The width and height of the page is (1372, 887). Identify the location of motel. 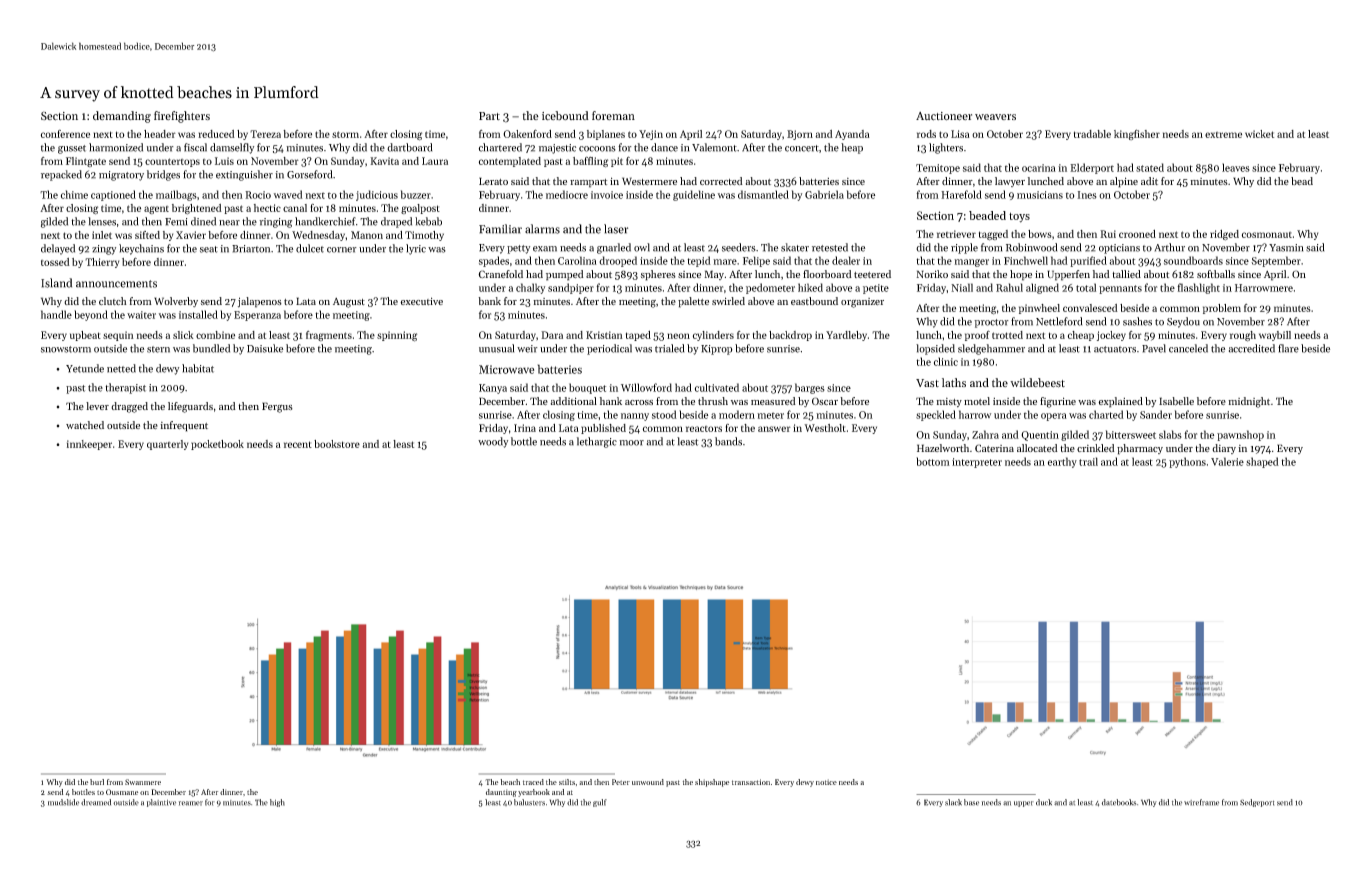
(977, 401).
